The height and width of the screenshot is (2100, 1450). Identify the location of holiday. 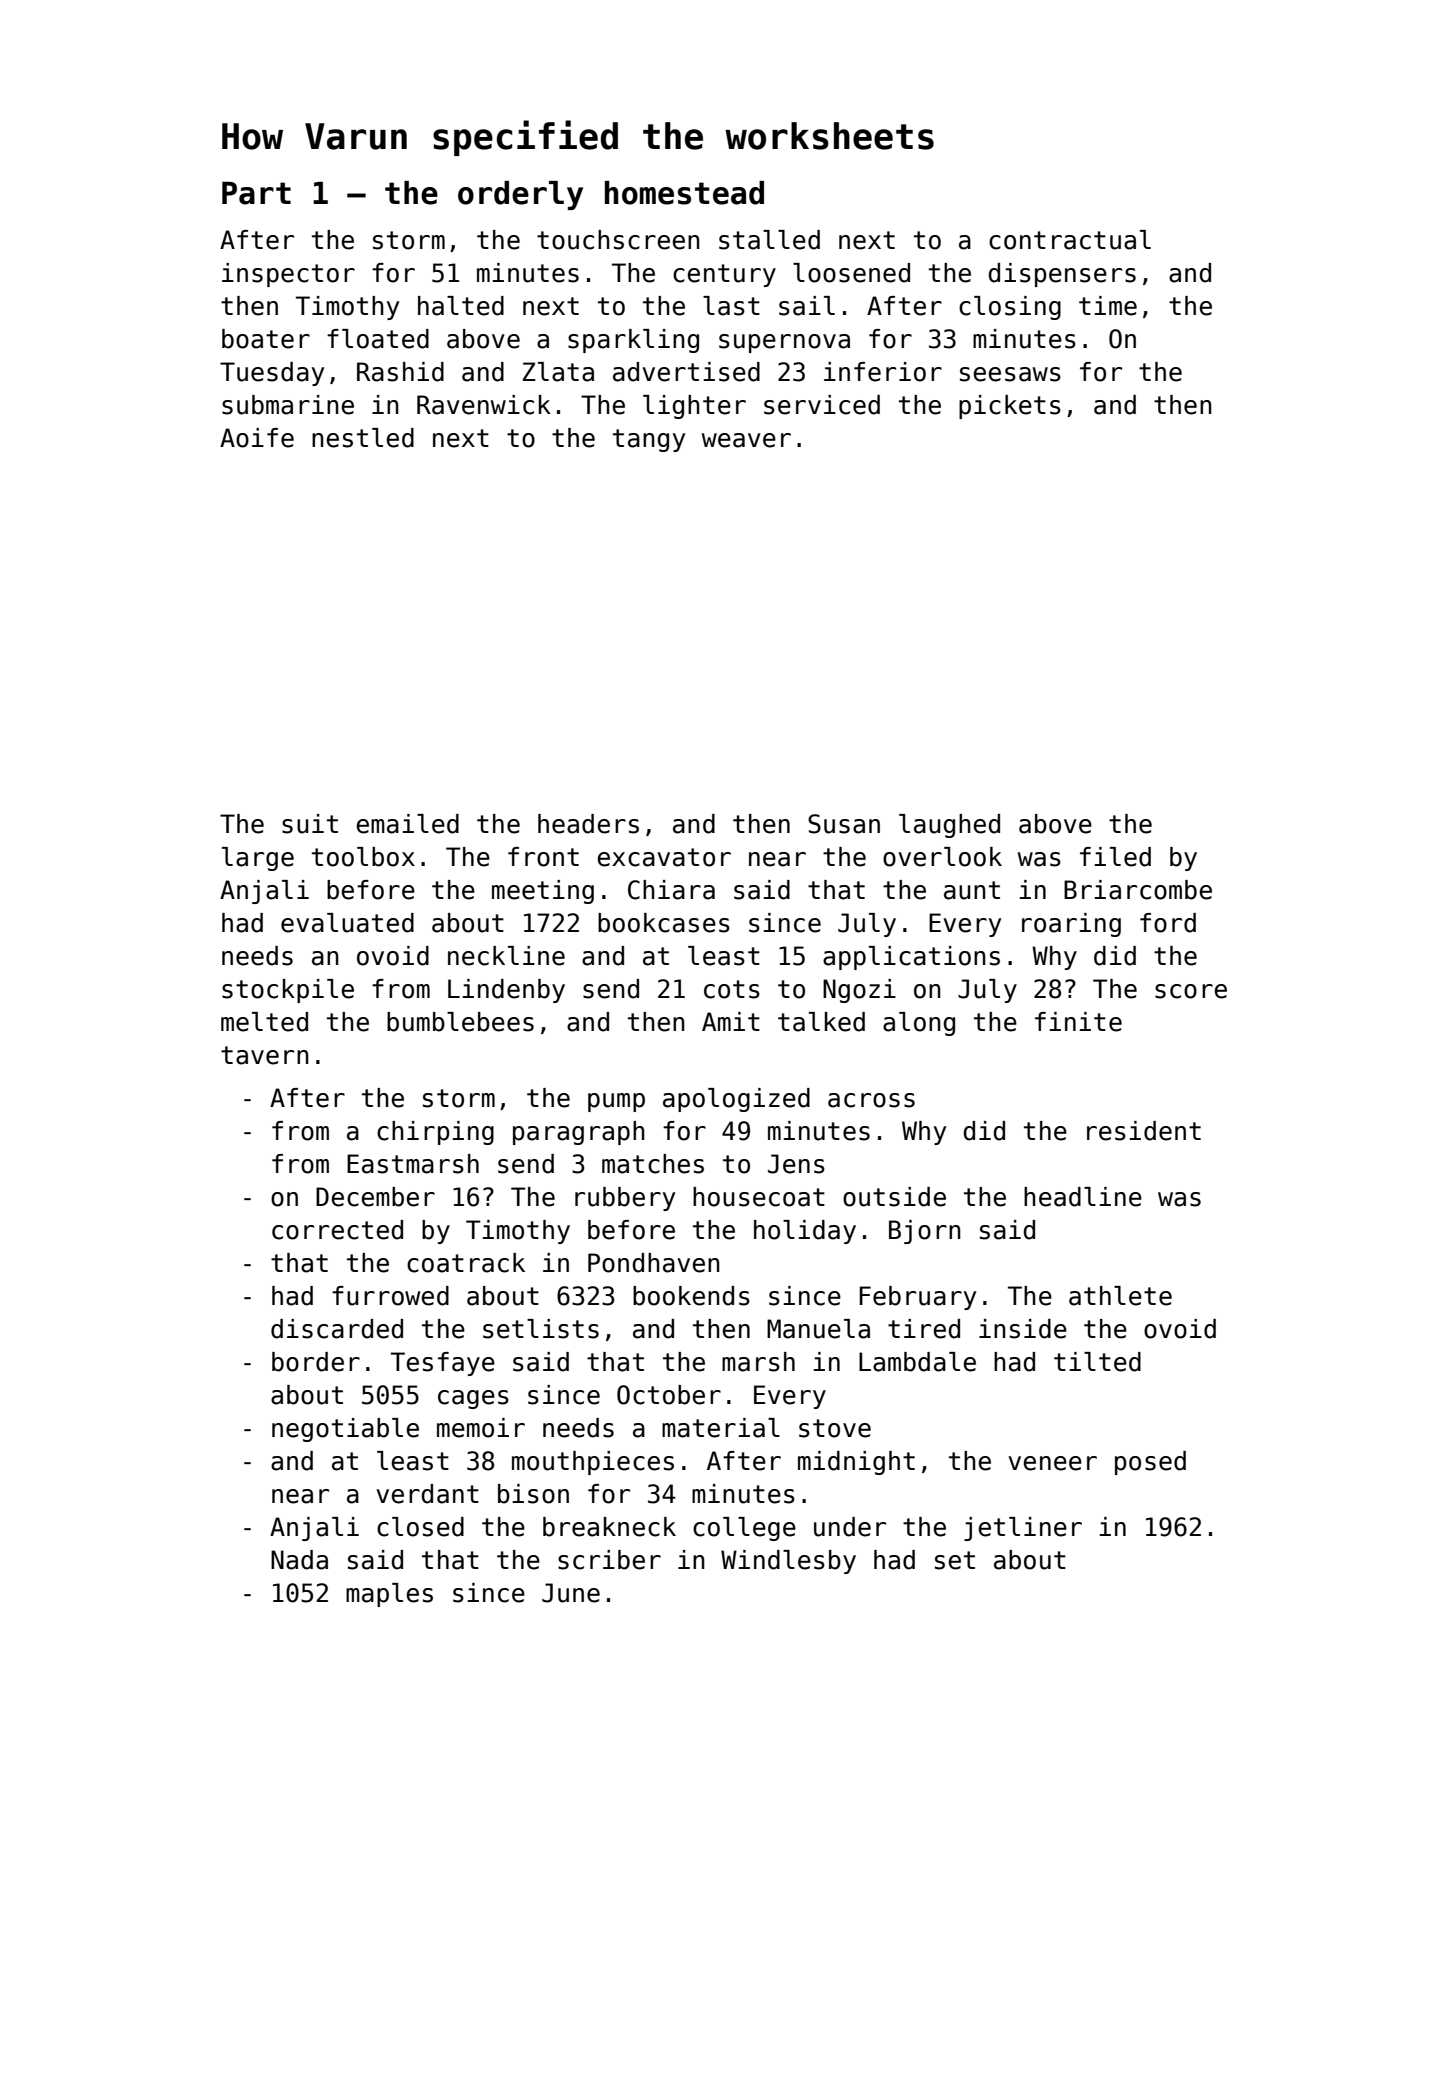
(805, 1232).
